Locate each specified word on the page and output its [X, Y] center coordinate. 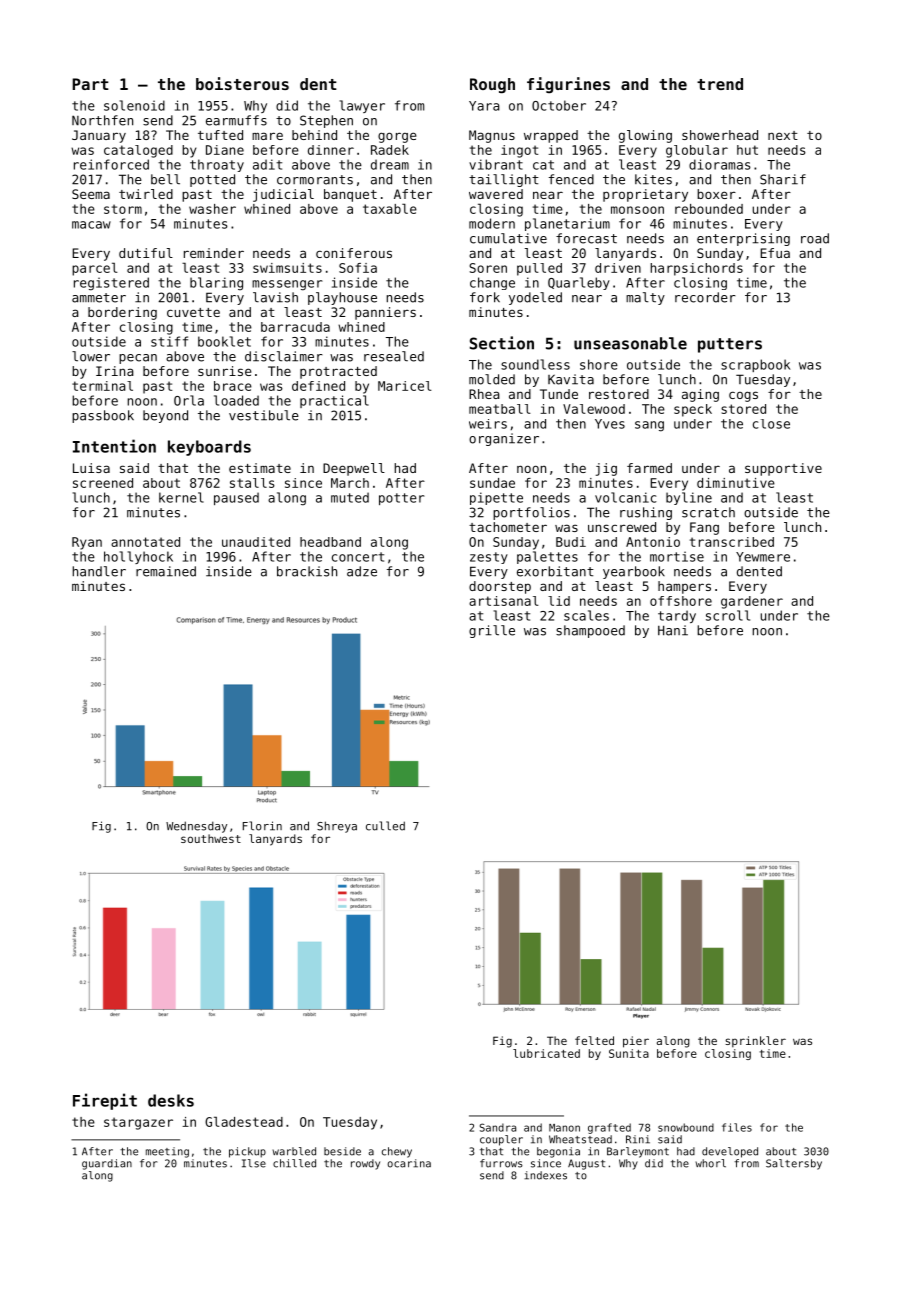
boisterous [242, 83]
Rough [492, 85]
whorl [710, 1163]
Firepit [105, 1101]
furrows [501, 1163]
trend [720, 84]
